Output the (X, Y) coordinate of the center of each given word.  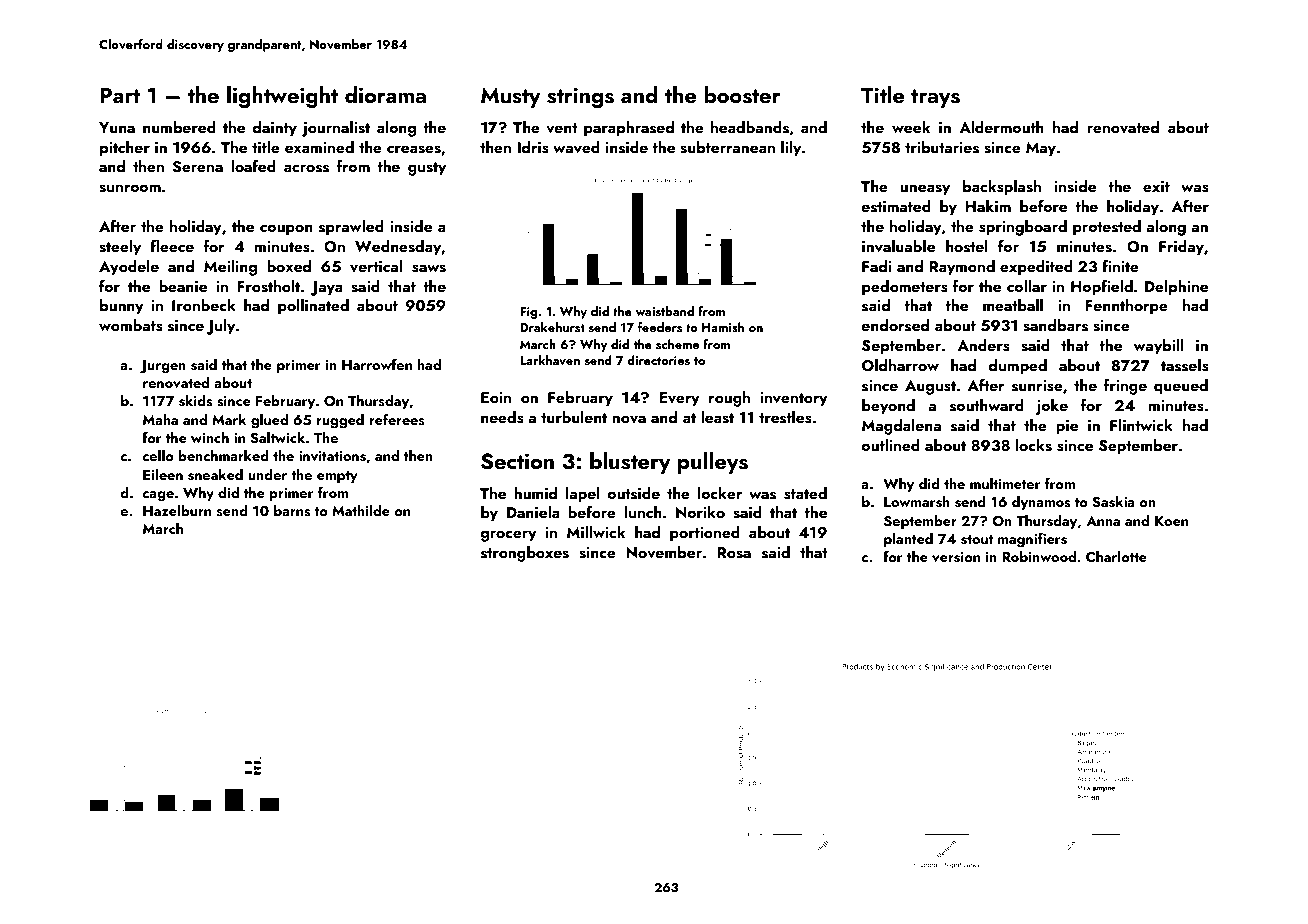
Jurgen (163, 367)
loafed (253, 165)
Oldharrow (900, 365)
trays (935, 98)
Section (517, 461)
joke (1051, 407)
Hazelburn (177, 510)
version (956, 557)
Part (120, 95)
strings (580, 97)
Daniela (533, 512)
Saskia (1113, 502)
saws (429, 268)
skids (195, 401)
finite (1120, 265)
